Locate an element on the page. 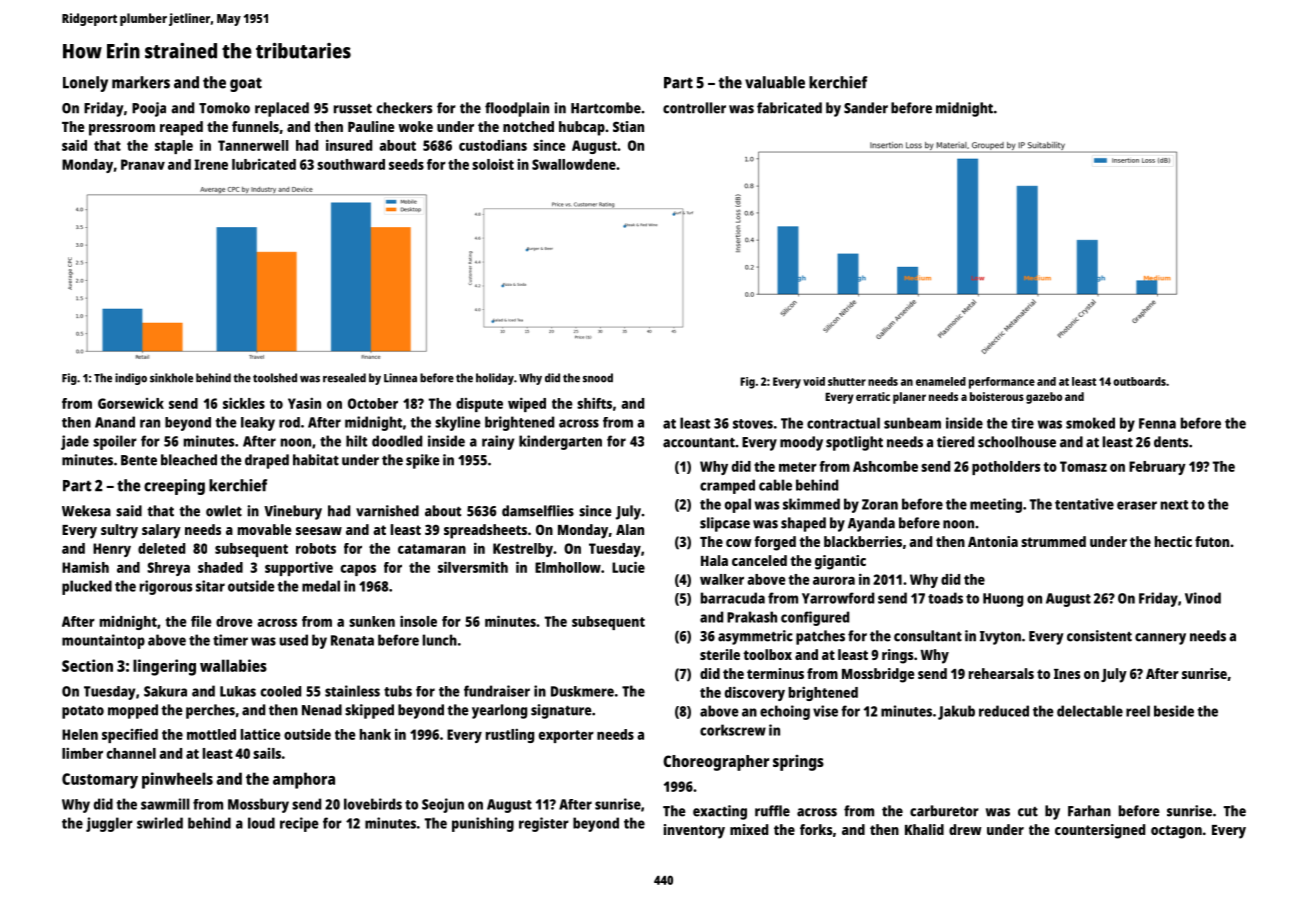 Image resolution: width=1308 pixels, height=924 pixels. salary is located at coordinates (161, 531).
